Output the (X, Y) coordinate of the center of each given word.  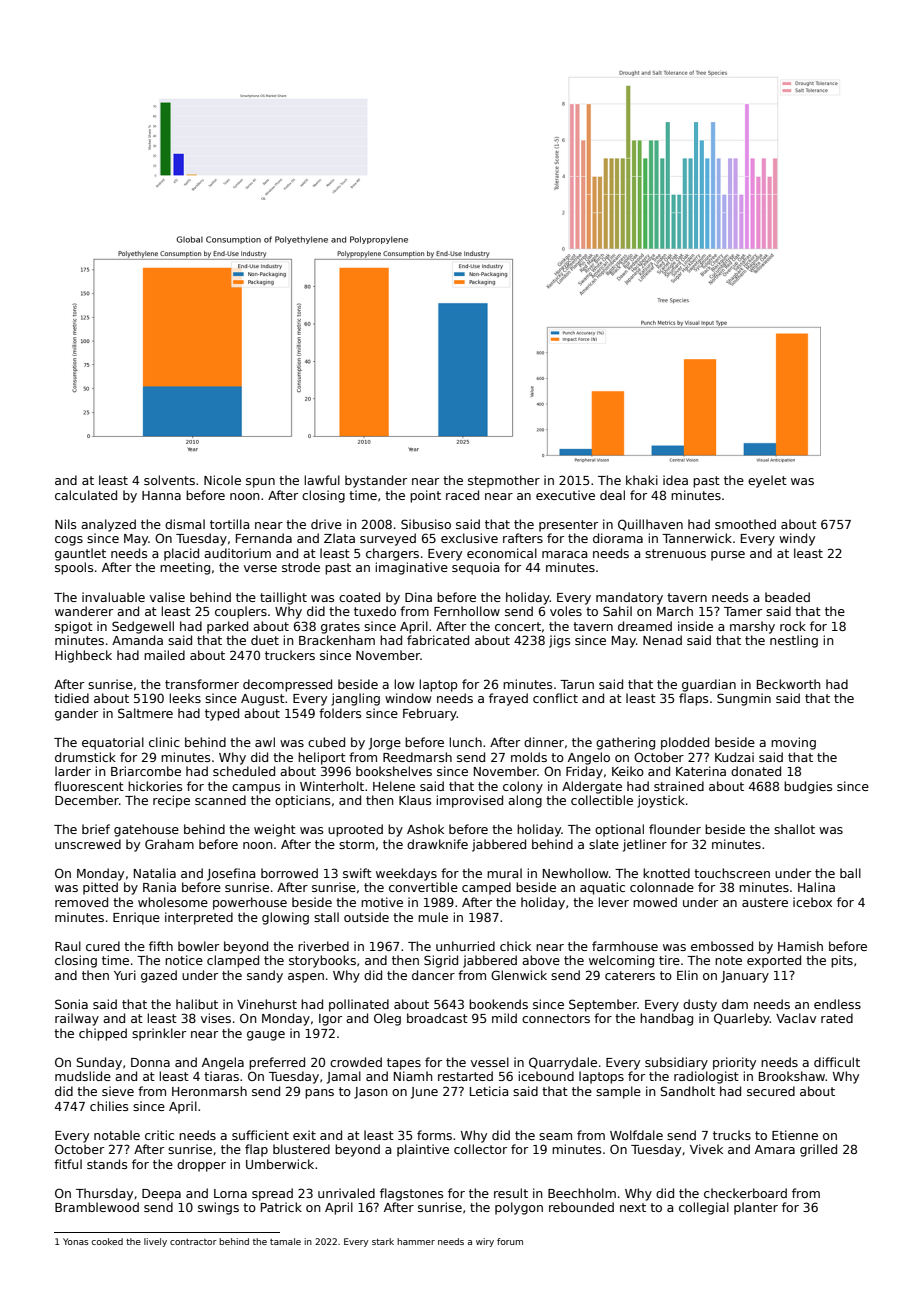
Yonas (76, 1241)
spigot (74, 627)
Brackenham (337, 640)
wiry (485, 1242)
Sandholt (687, 1091)
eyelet (767, 481)
